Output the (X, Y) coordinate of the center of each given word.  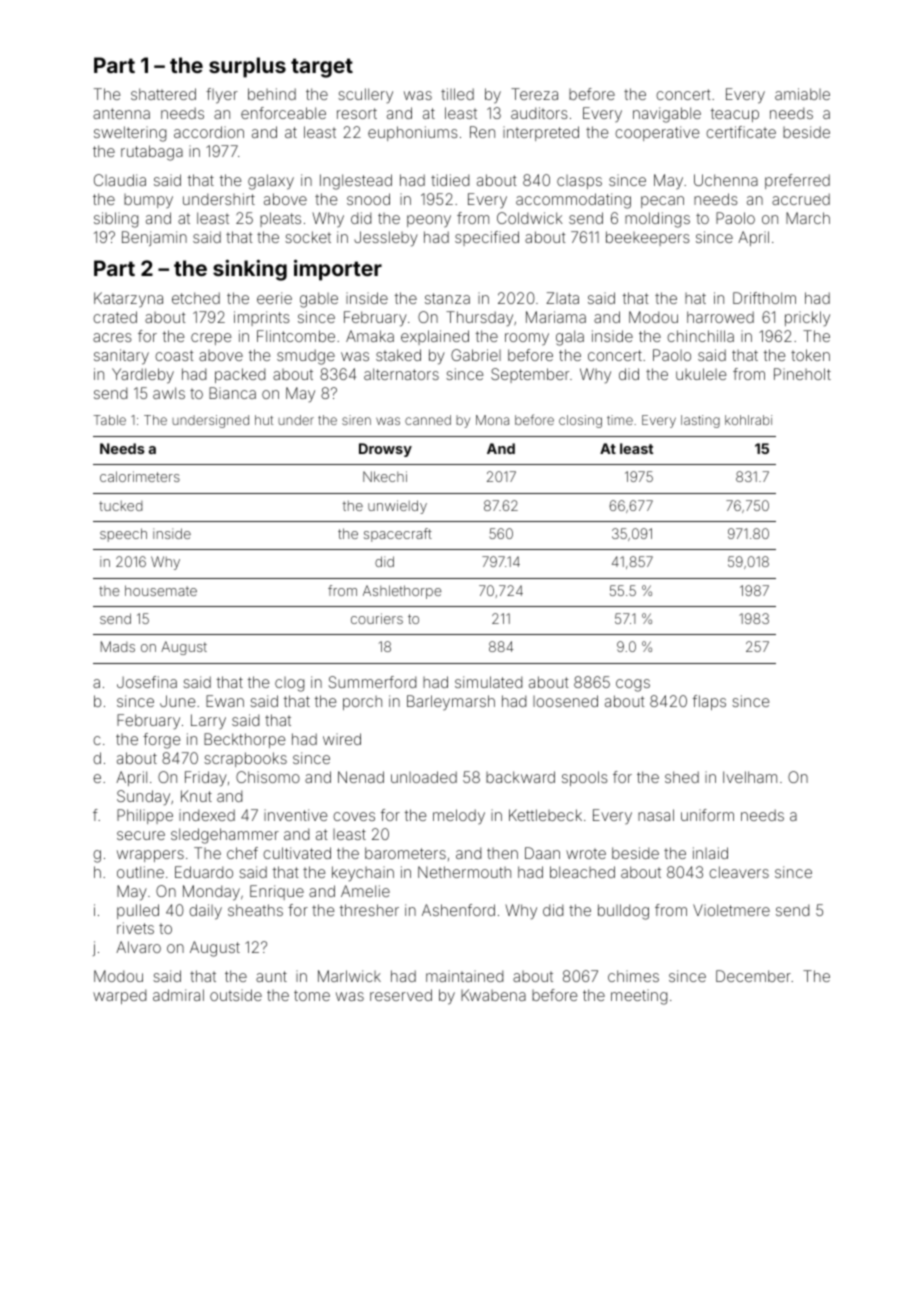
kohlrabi (748, 420)
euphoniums (413, 133)
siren (356, 420)
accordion (209, 132)
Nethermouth (464, 872)
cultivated (297, 853)
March (808, 218)
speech (123, 535)
